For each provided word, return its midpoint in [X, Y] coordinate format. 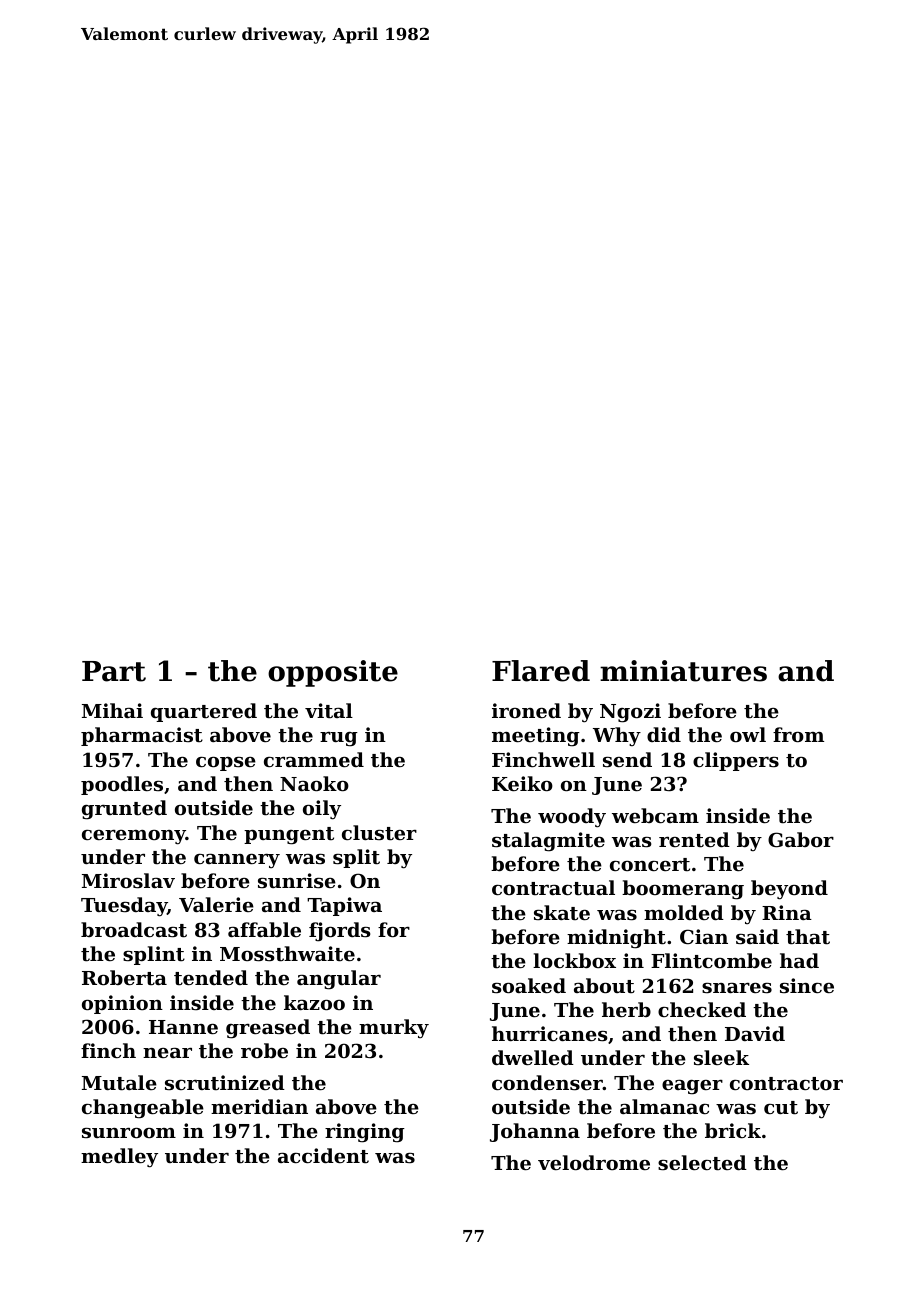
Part [114, 671]
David [755, 1033]
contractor [786, 1084]
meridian [259, 1106]
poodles [122, 785]
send [627, 759]
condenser [547, 1083]
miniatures [683, 671]
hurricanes [550, 1034]
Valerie [216, 904]
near [167, 1053]
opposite [333, 673]
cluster [379, 833]
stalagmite [548, 842]
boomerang [683, 890]
